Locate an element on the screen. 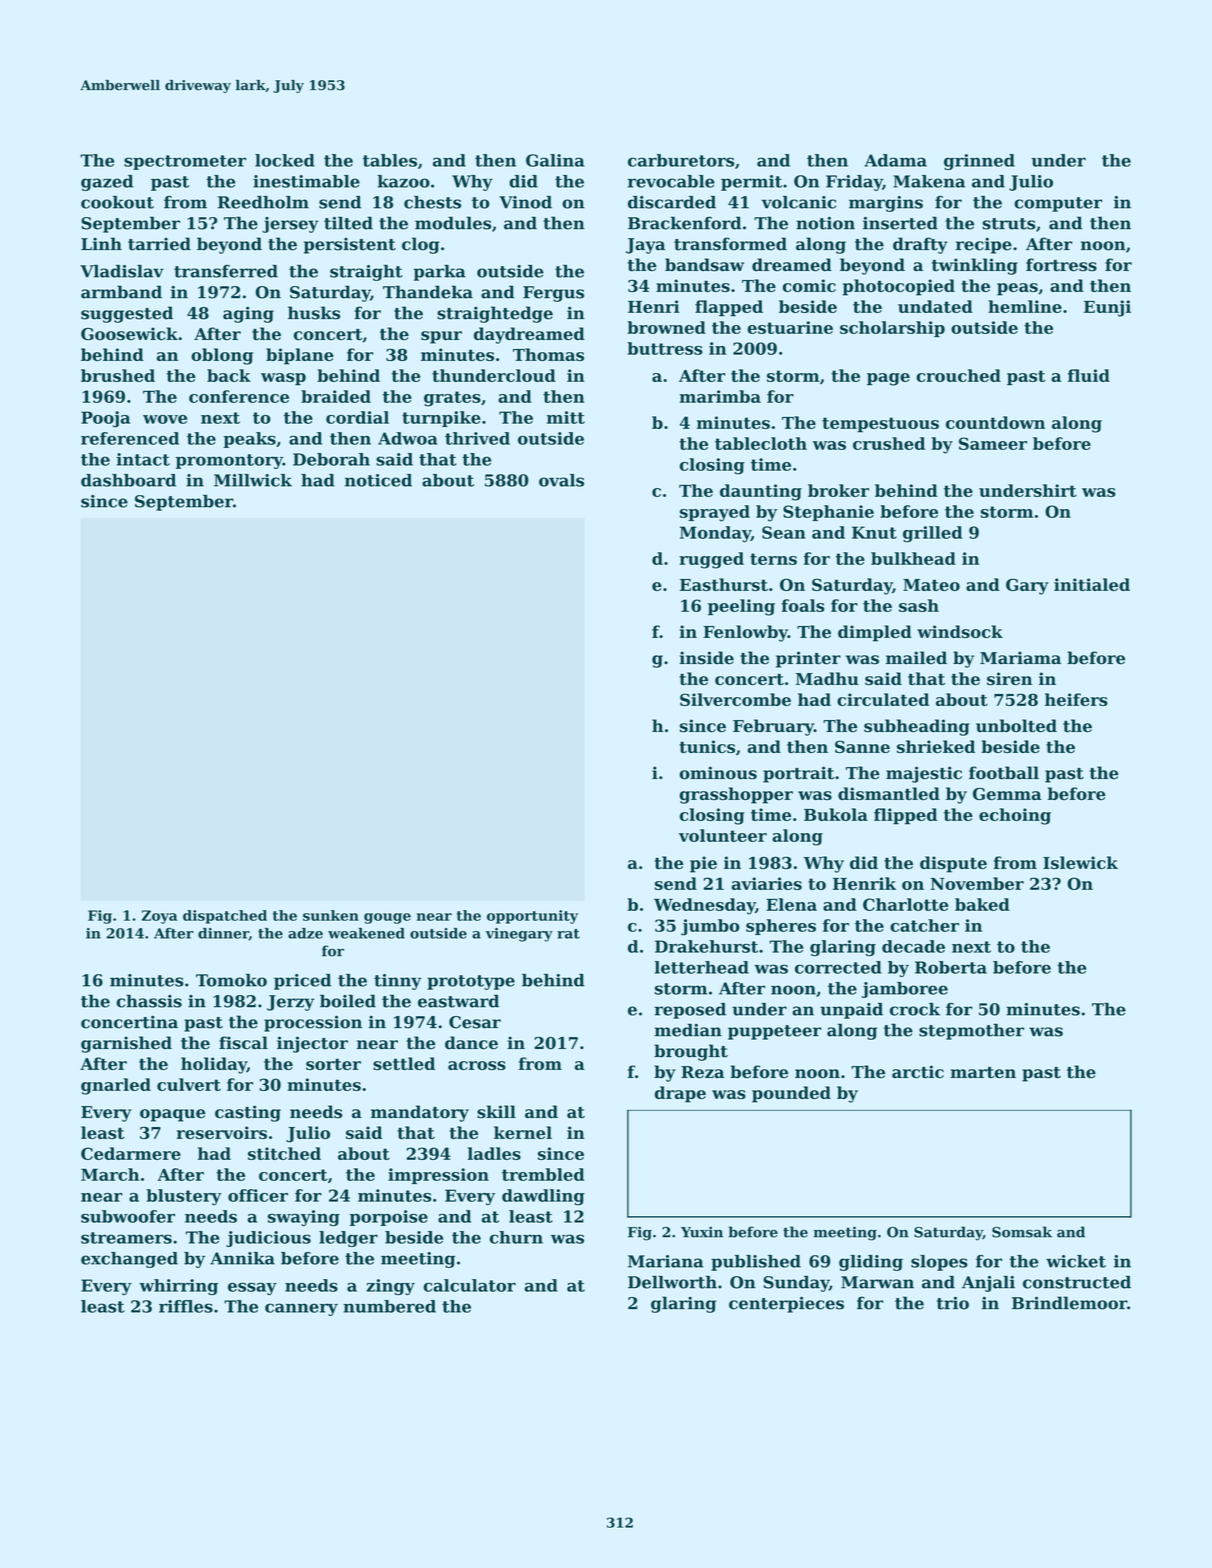 The width and height of the screenshot is (1212, 1568). dashboard is located at coordinates (128, 480).
